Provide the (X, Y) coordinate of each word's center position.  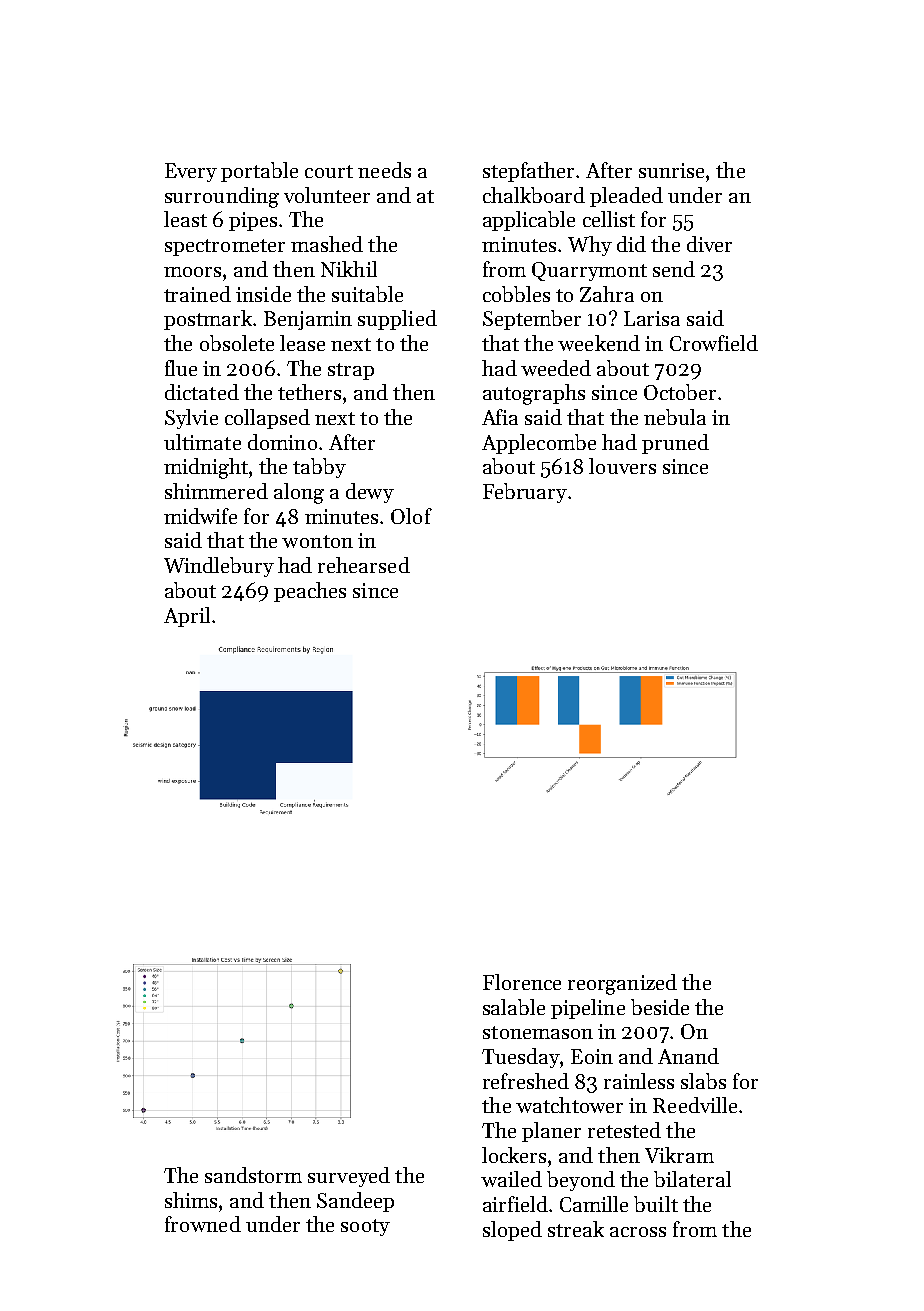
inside (263, 294)
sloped (512, 1231)
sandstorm (253, 1175)
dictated (202, 392)
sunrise (671, 170)
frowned (203, 1224)
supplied (397, 320)
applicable (529, 221)
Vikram (679, 1155)
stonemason (538, 1032)
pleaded (626, 197)
